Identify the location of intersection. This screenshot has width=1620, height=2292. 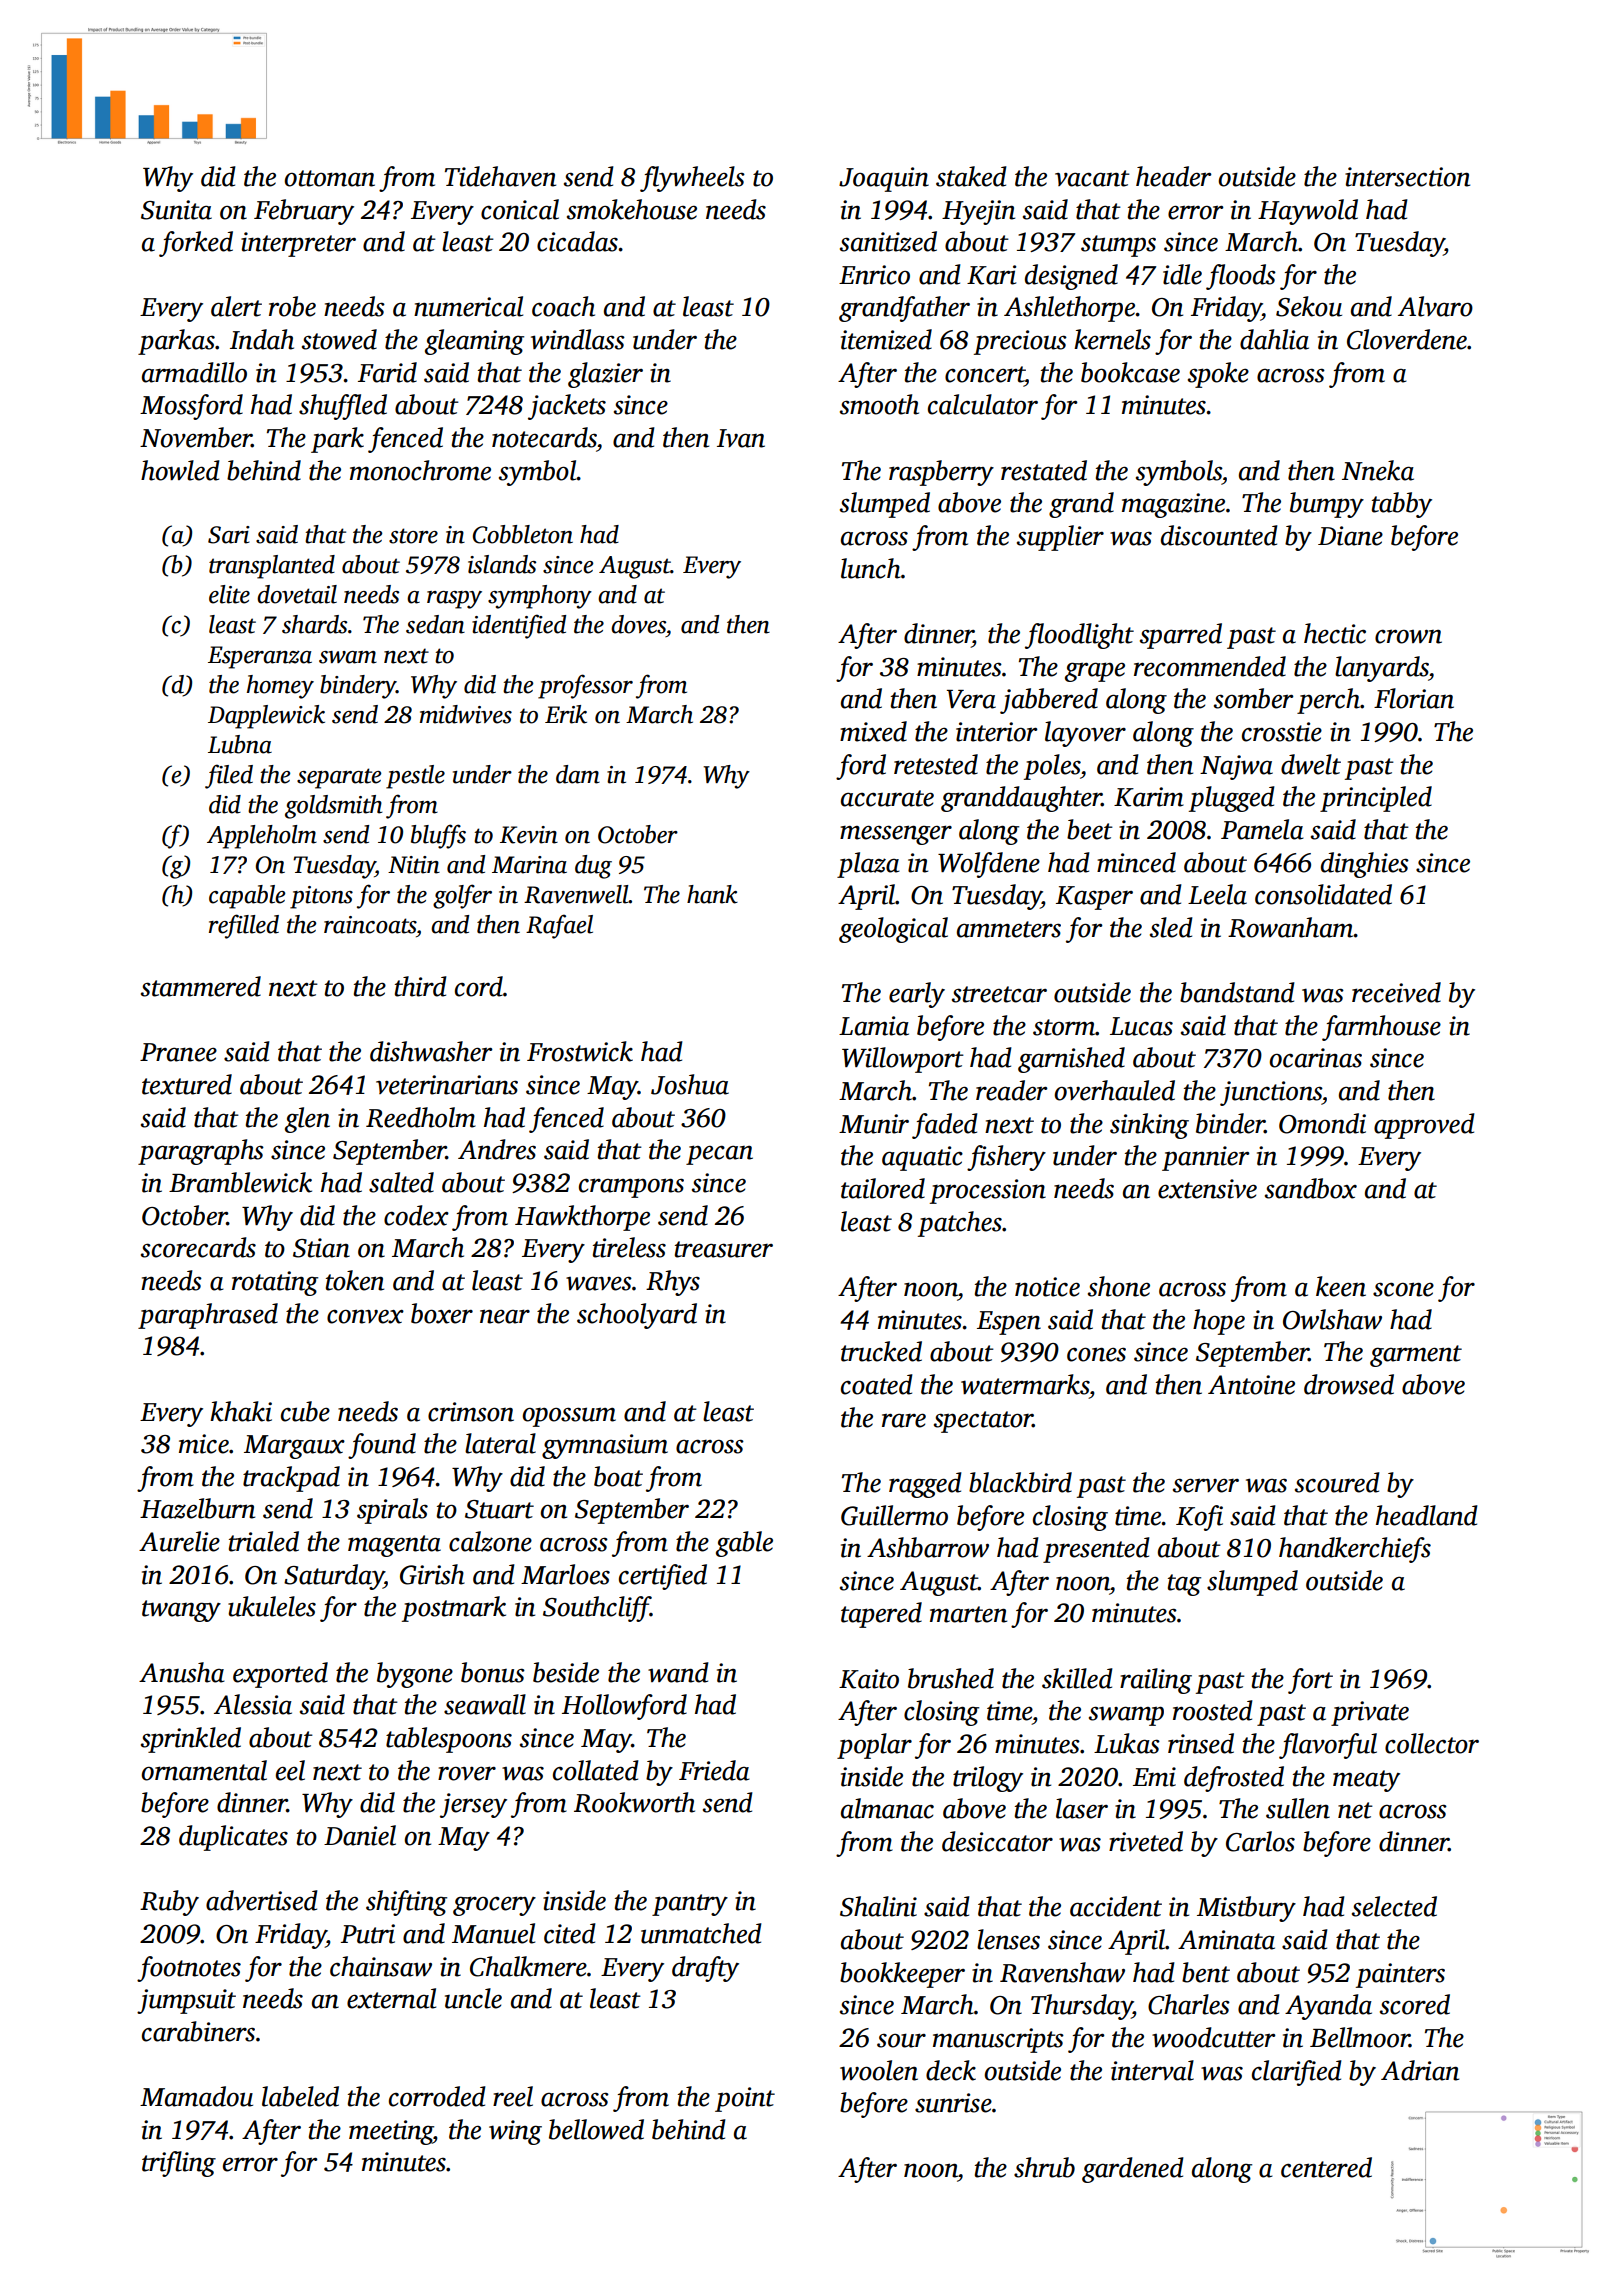
(1407, 177).
